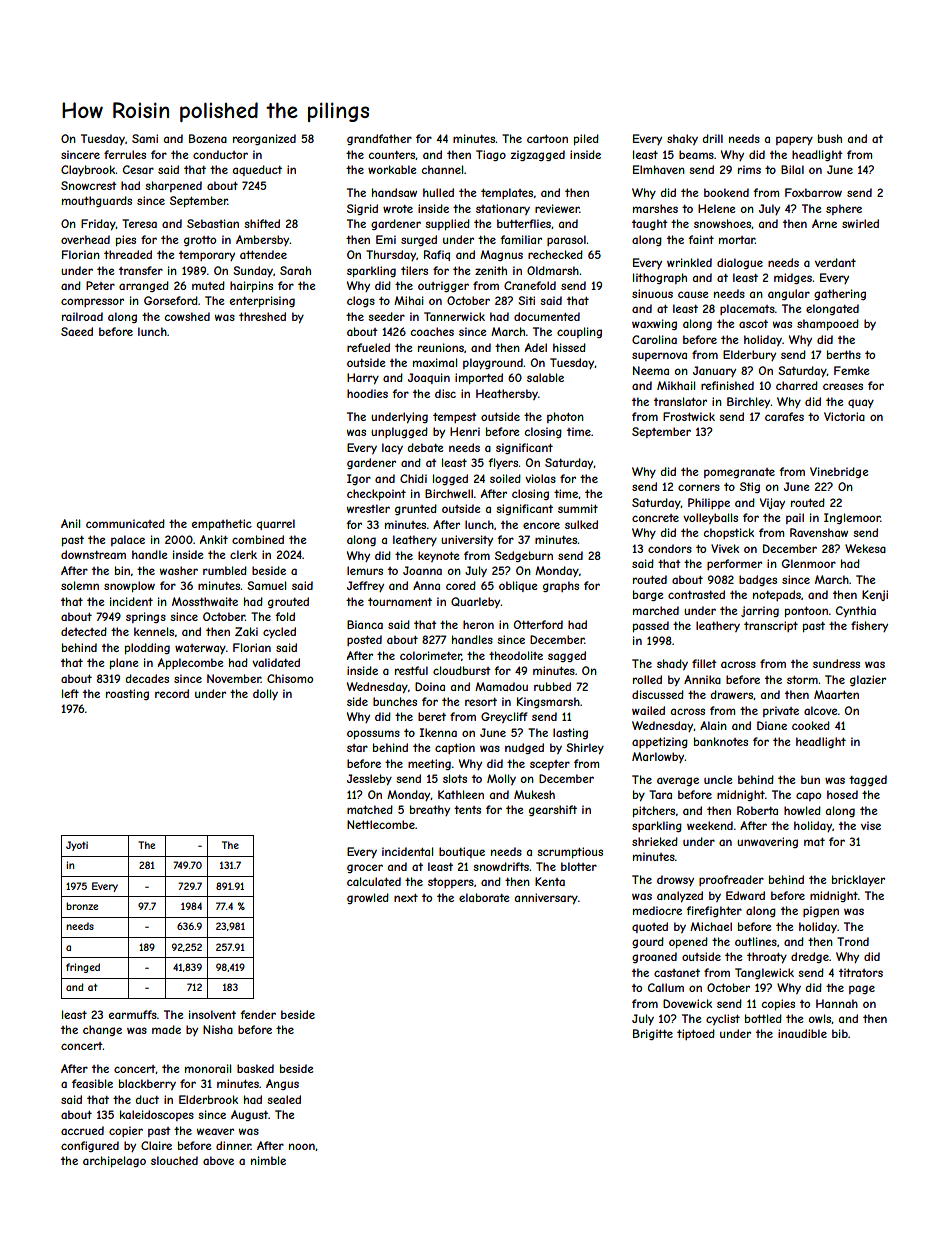  I want to click on empathetic, so click(222, 524).
